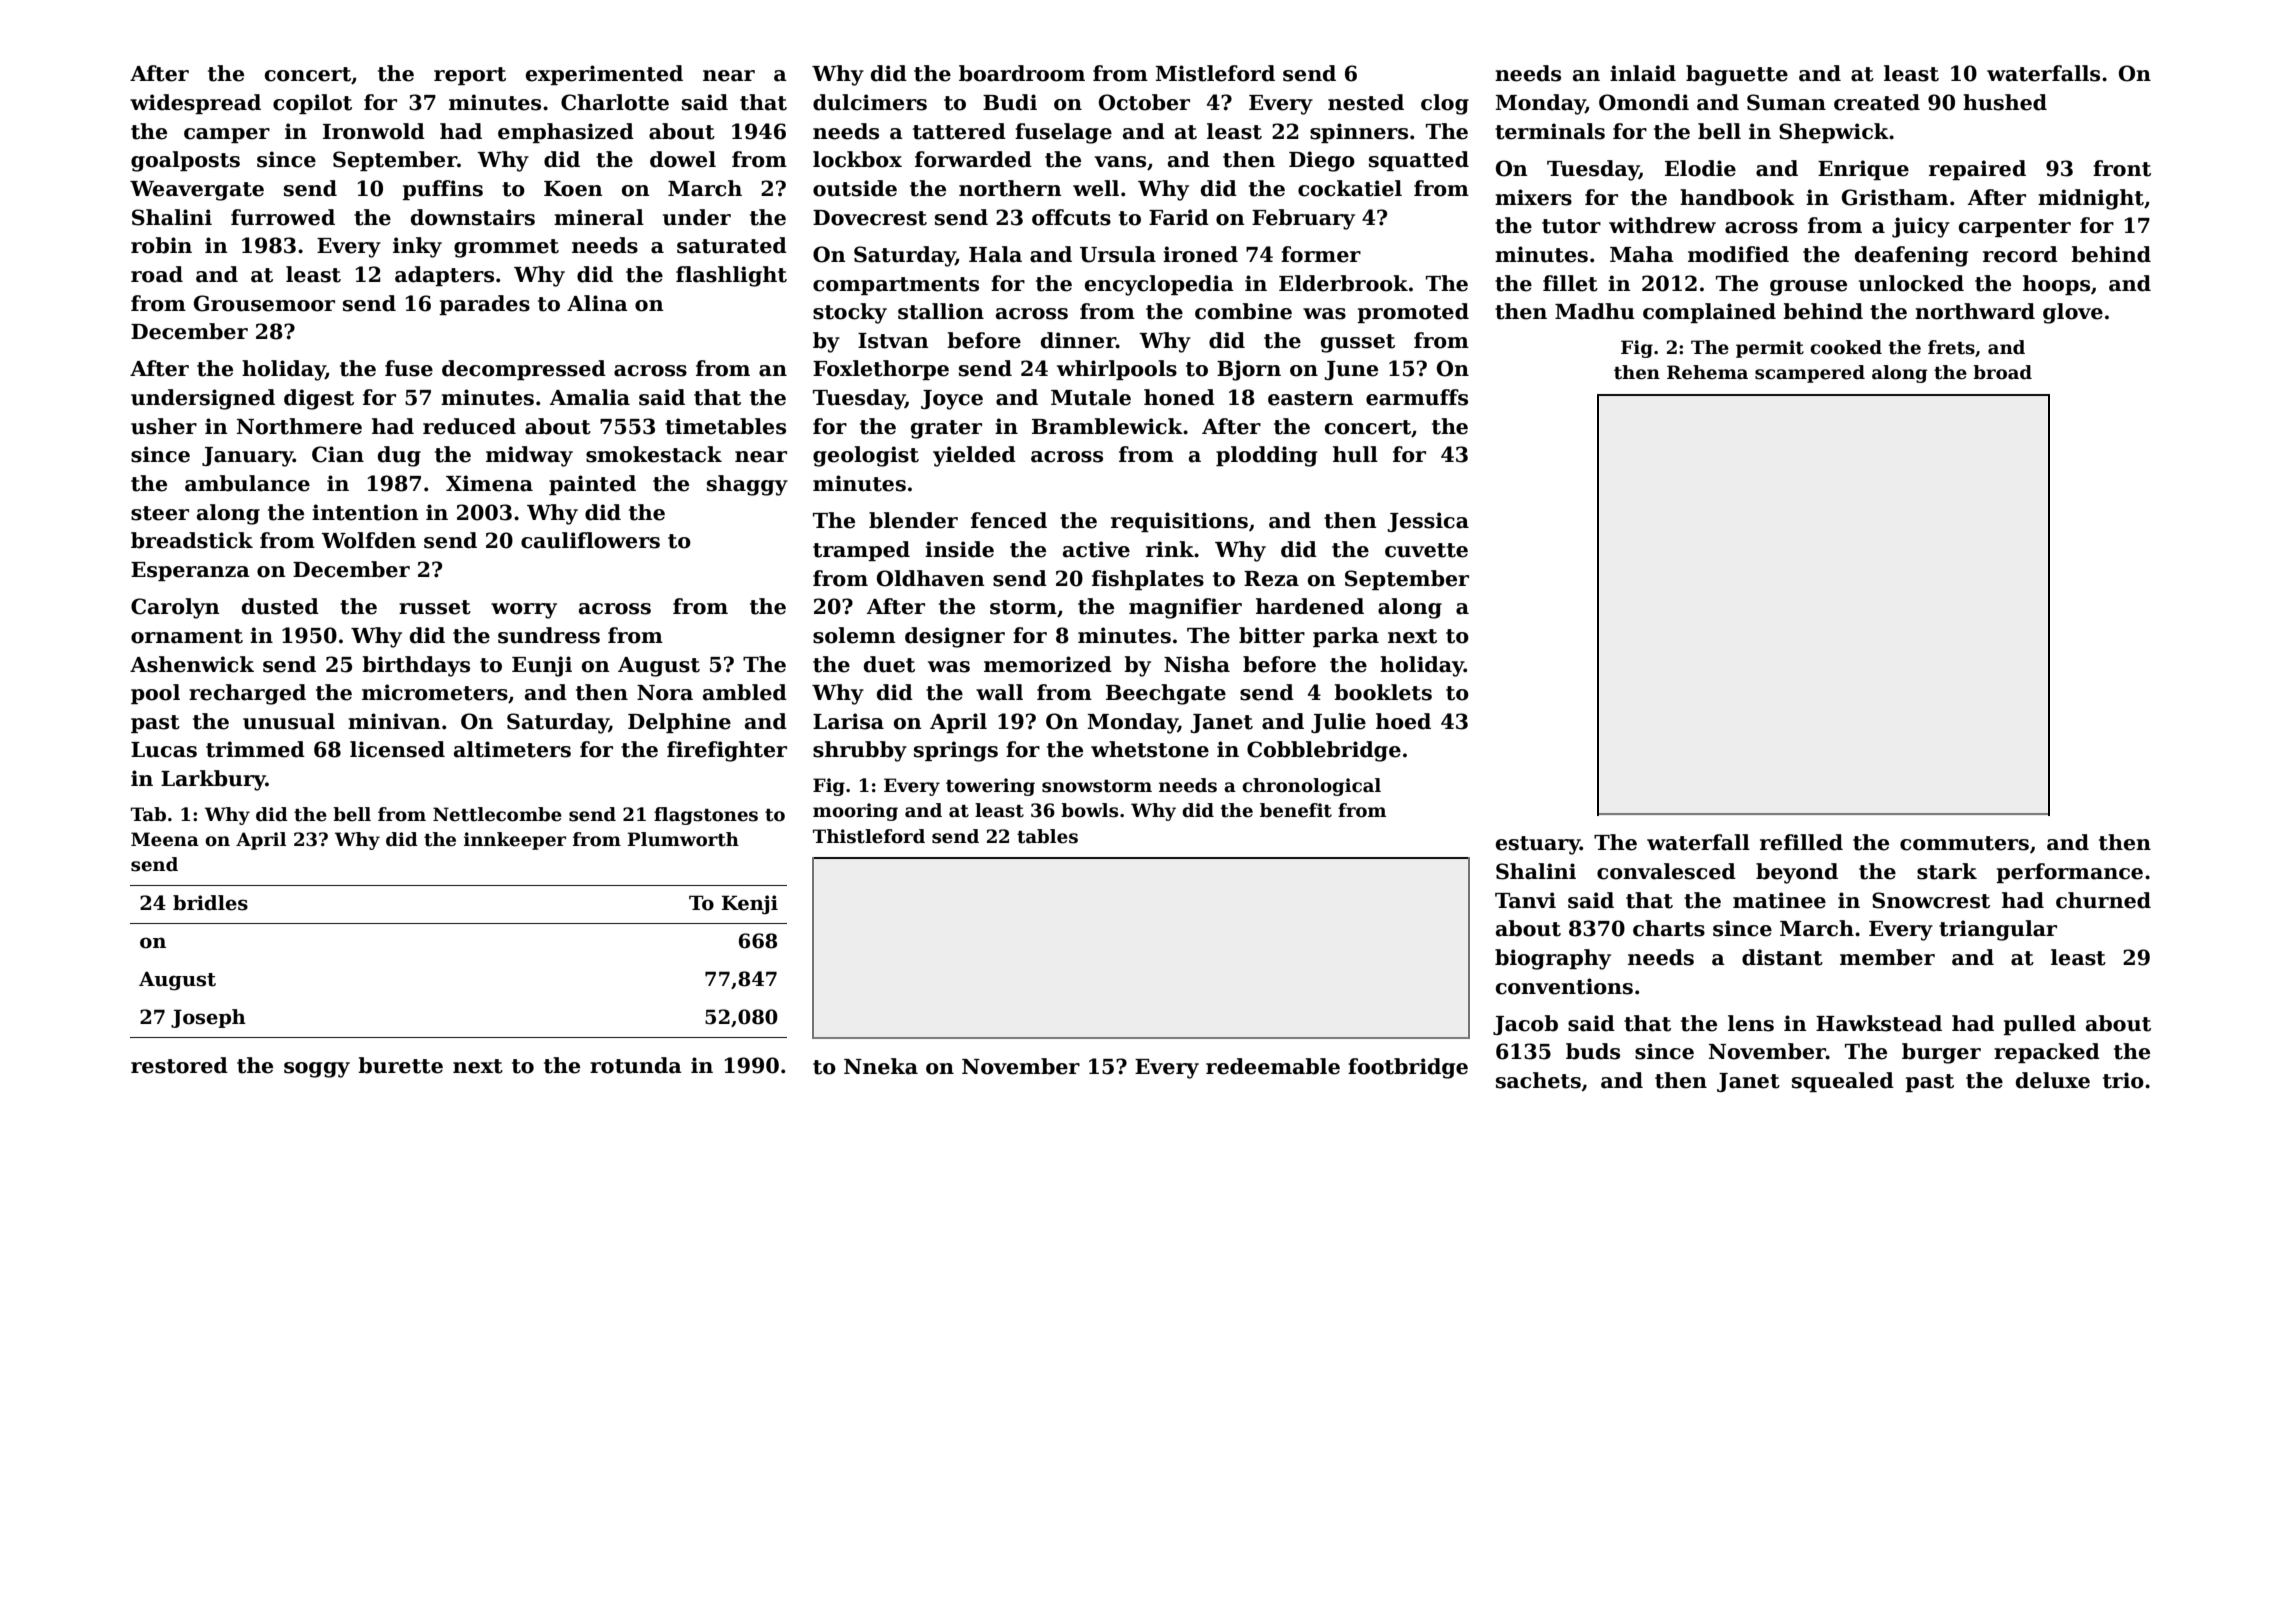  What do you see at coordinates (1707, 372) in the screenshot?
I see `Rehema` at bounding box center [1707, 372].
